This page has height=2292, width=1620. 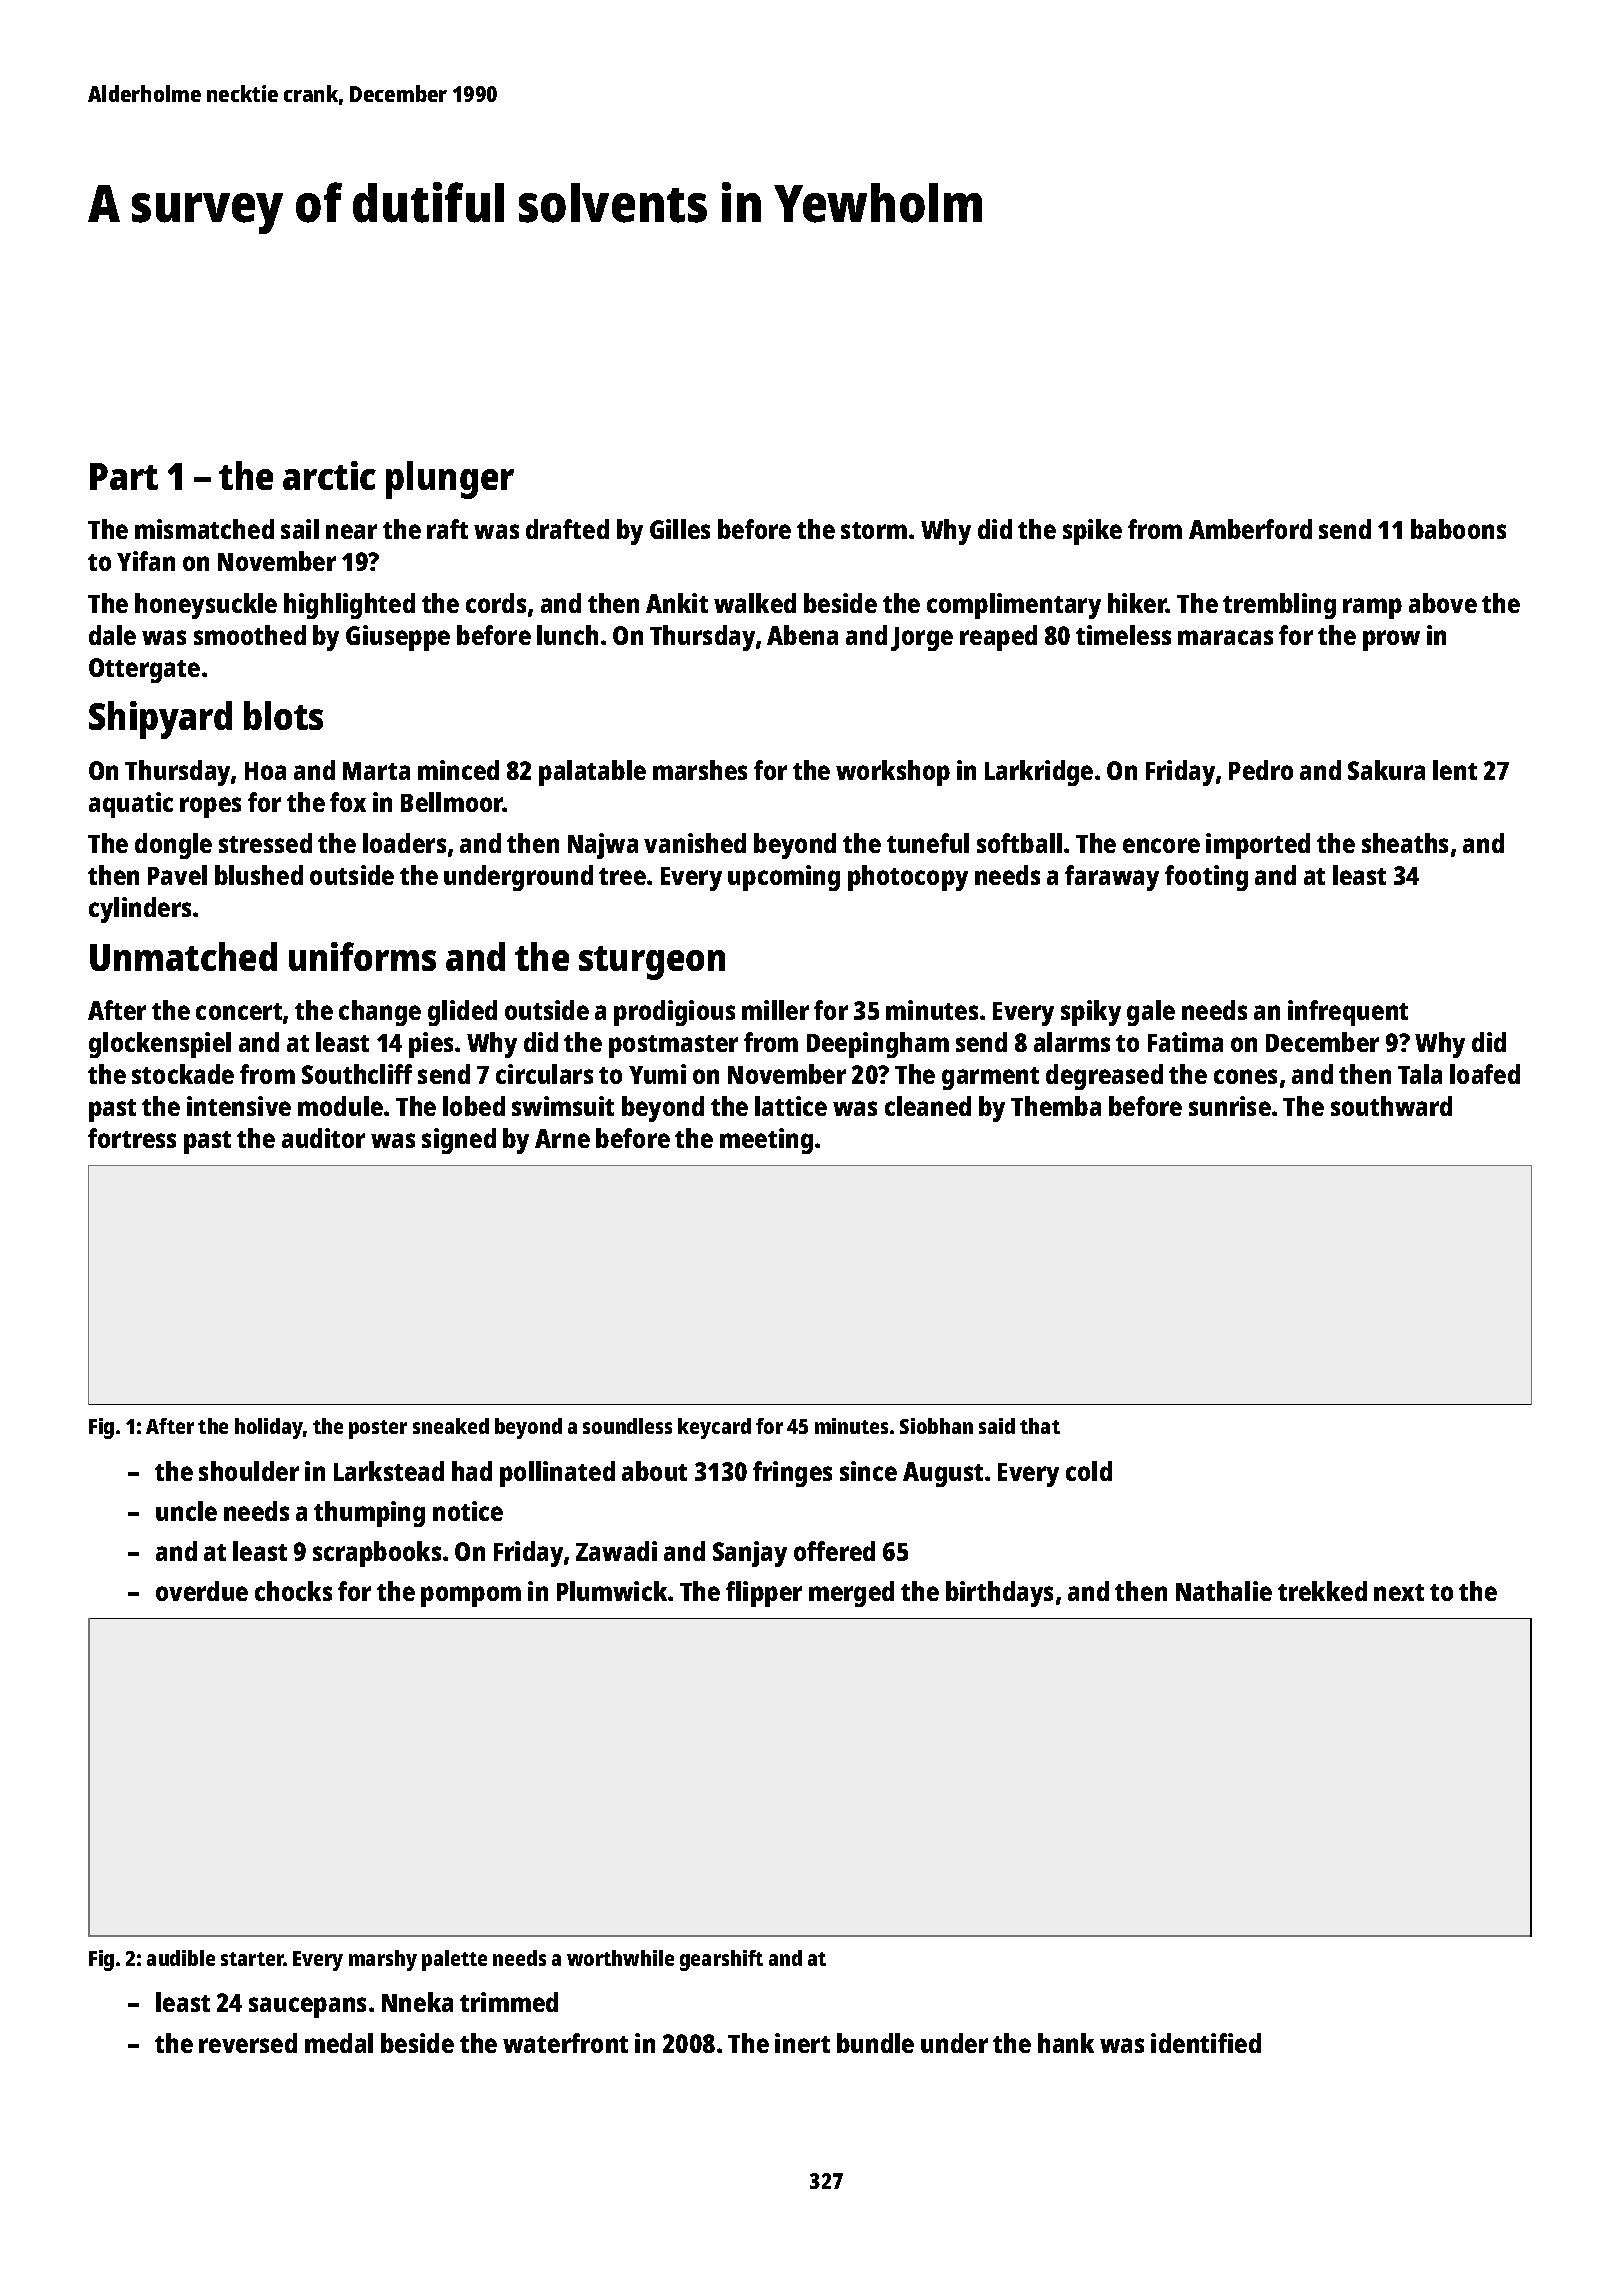 I want to click on starter, so click(x=252, y=1959).
